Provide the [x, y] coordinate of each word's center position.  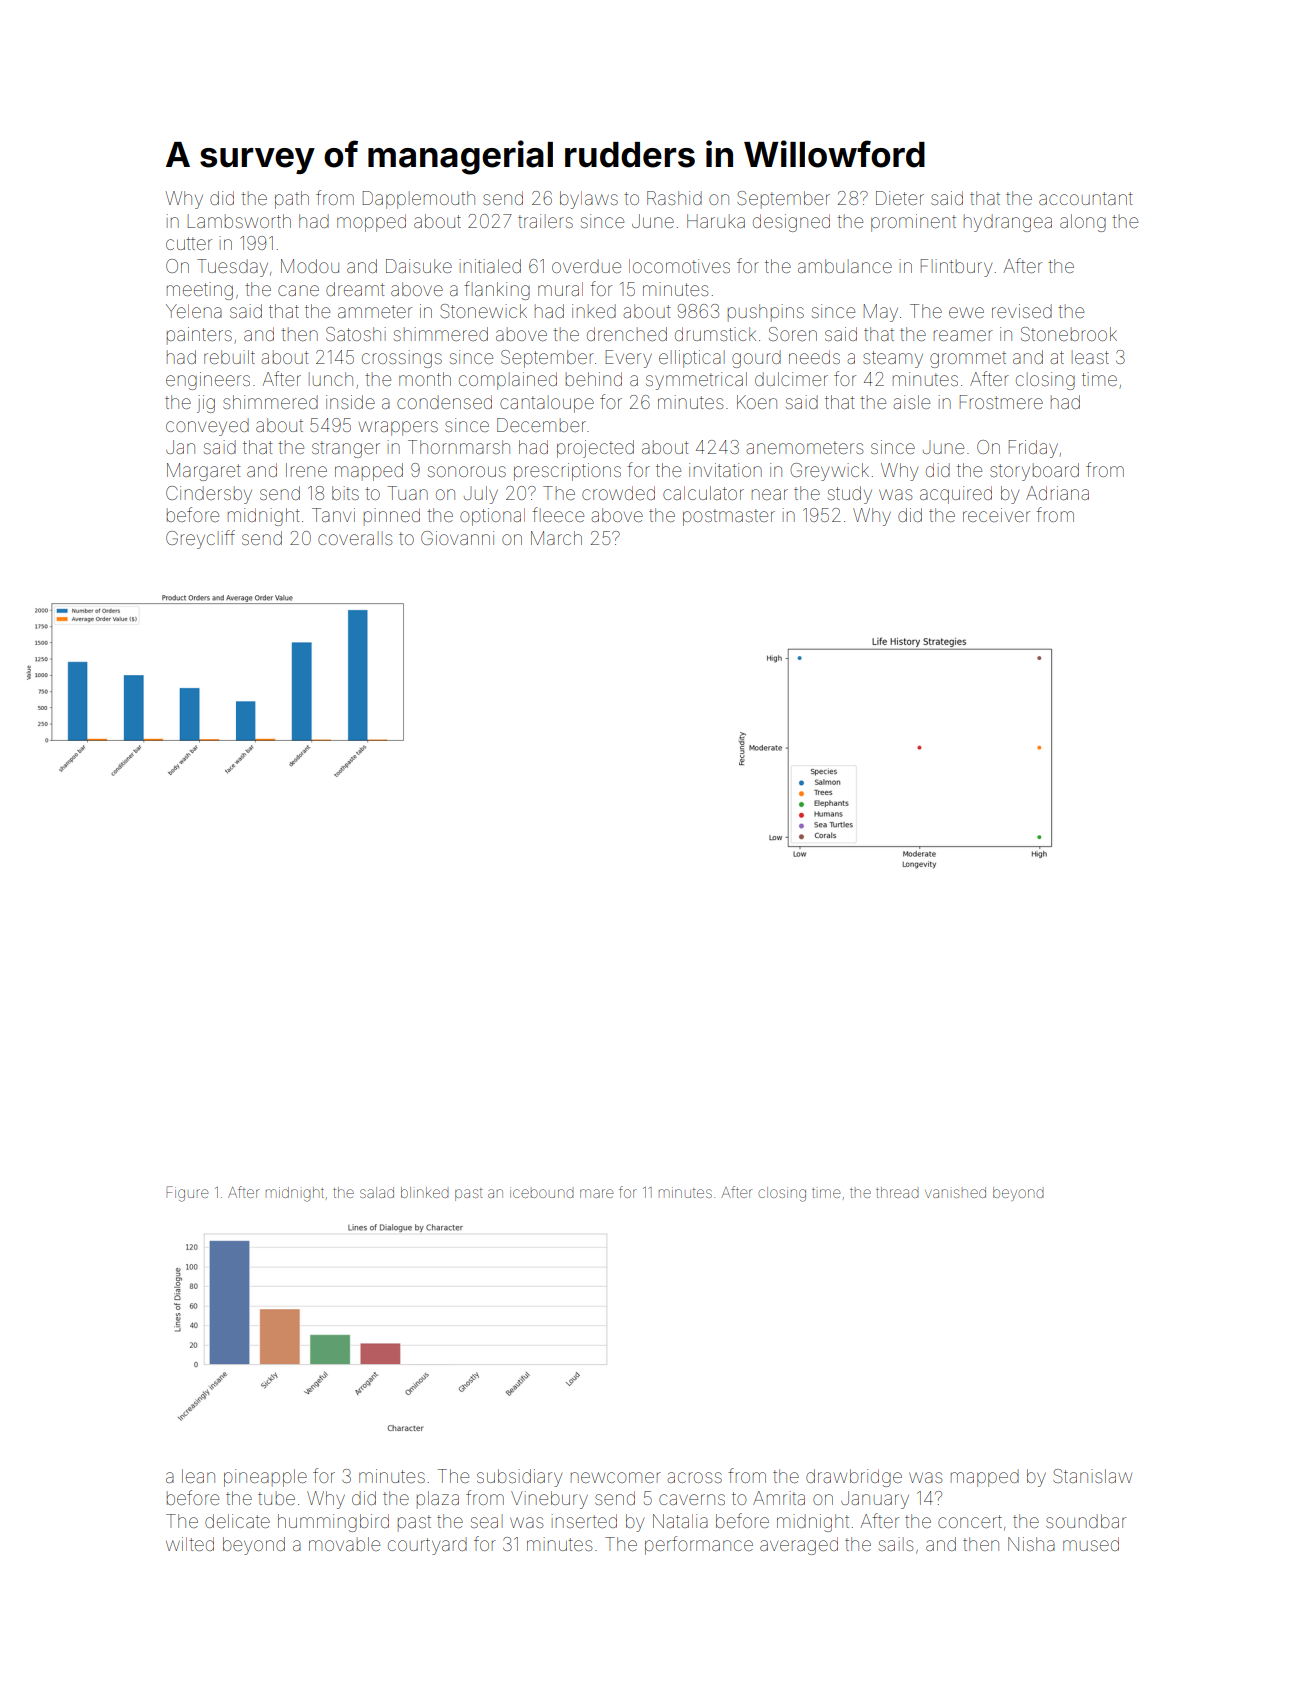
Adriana [1057, 493]
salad [377, 1192]
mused [1091, 1544]
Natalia [680, 1521]
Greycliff [200, 539]
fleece [558, 514]
